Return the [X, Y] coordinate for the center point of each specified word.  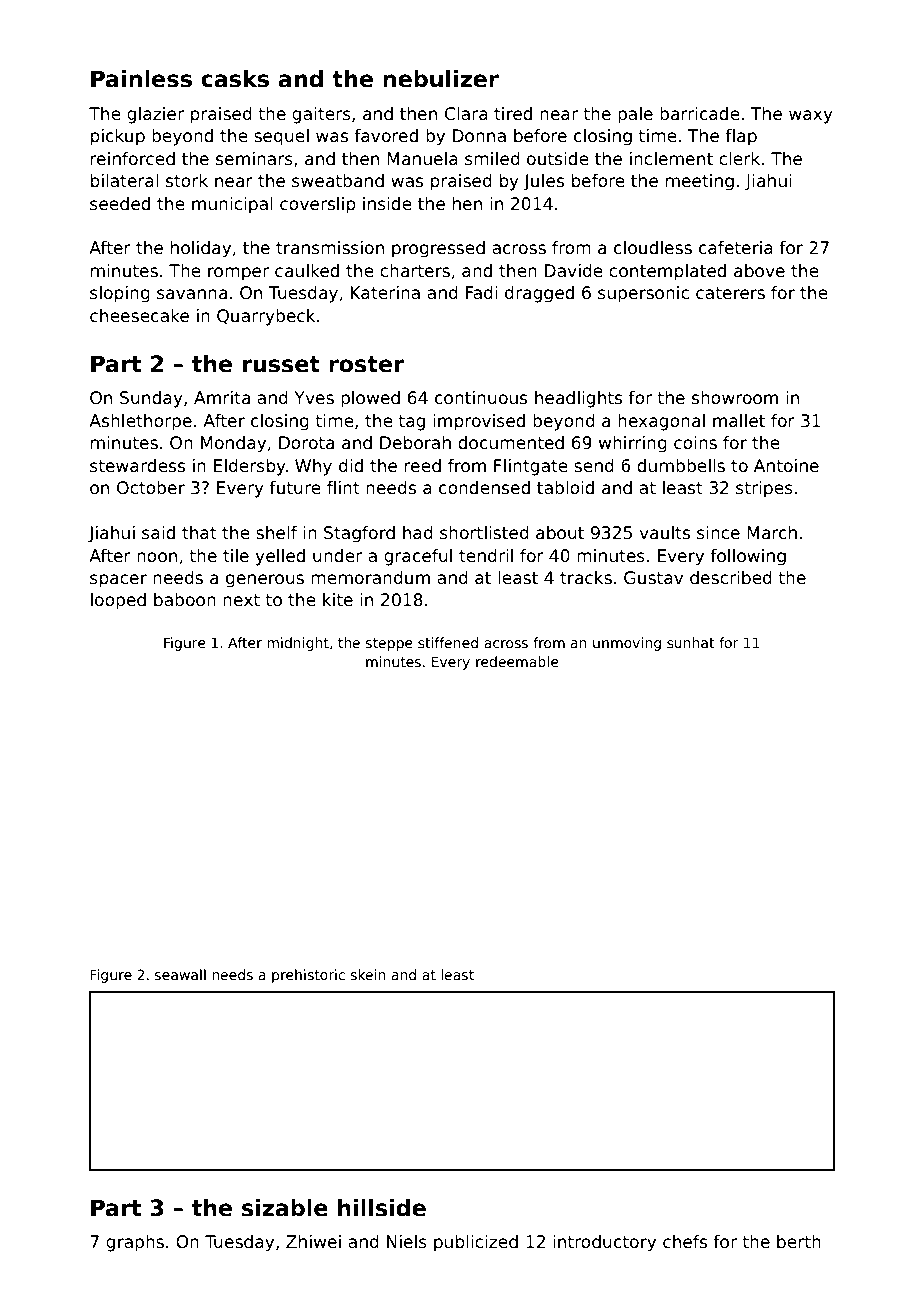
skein [368, 974]
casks [235, 79]
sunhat [691, 642]
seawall [180, 974]
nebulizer [441, 79]
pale [635, 115]
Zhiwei [313, 1242]
